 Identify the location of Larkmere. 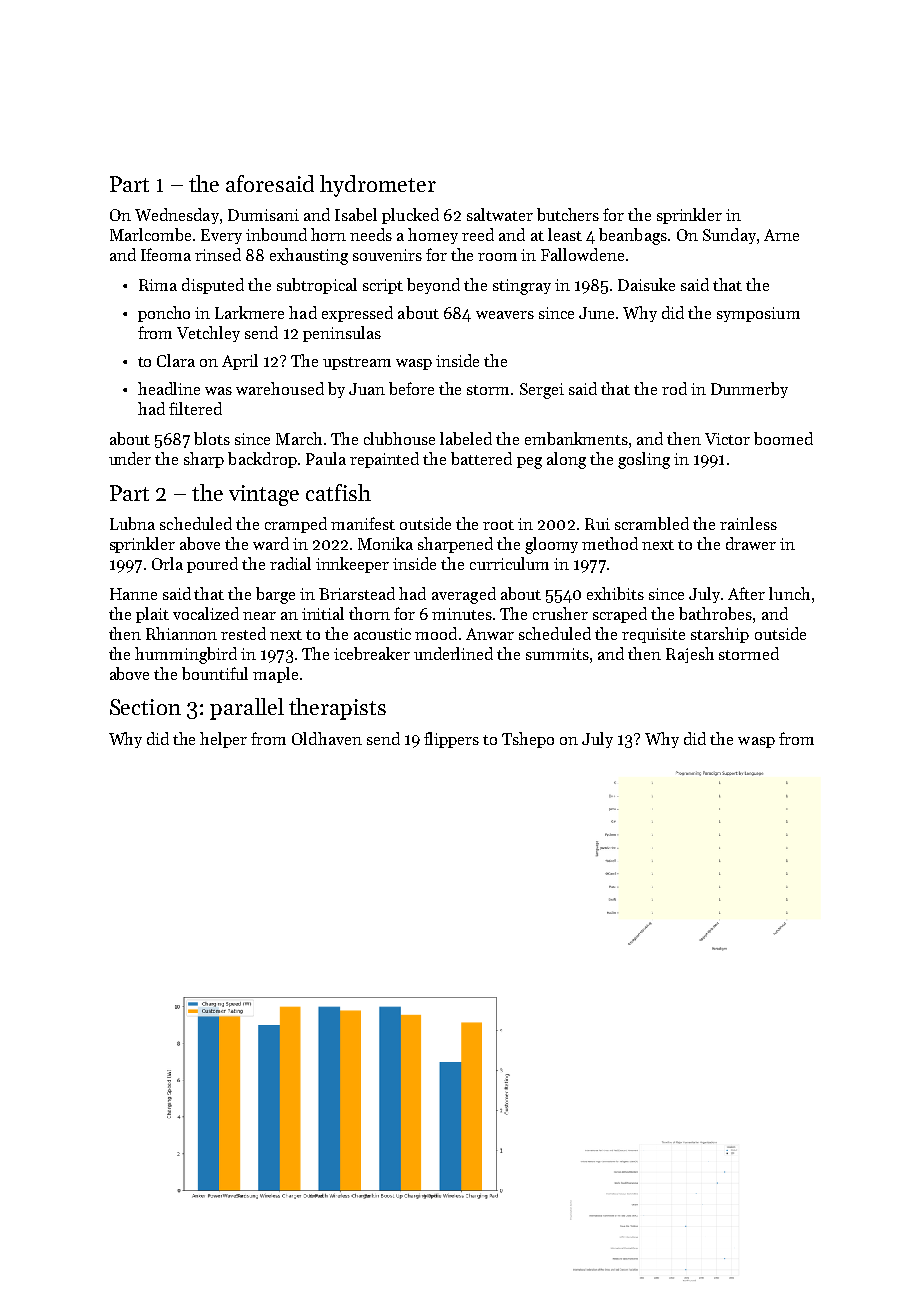
(249, 312).
